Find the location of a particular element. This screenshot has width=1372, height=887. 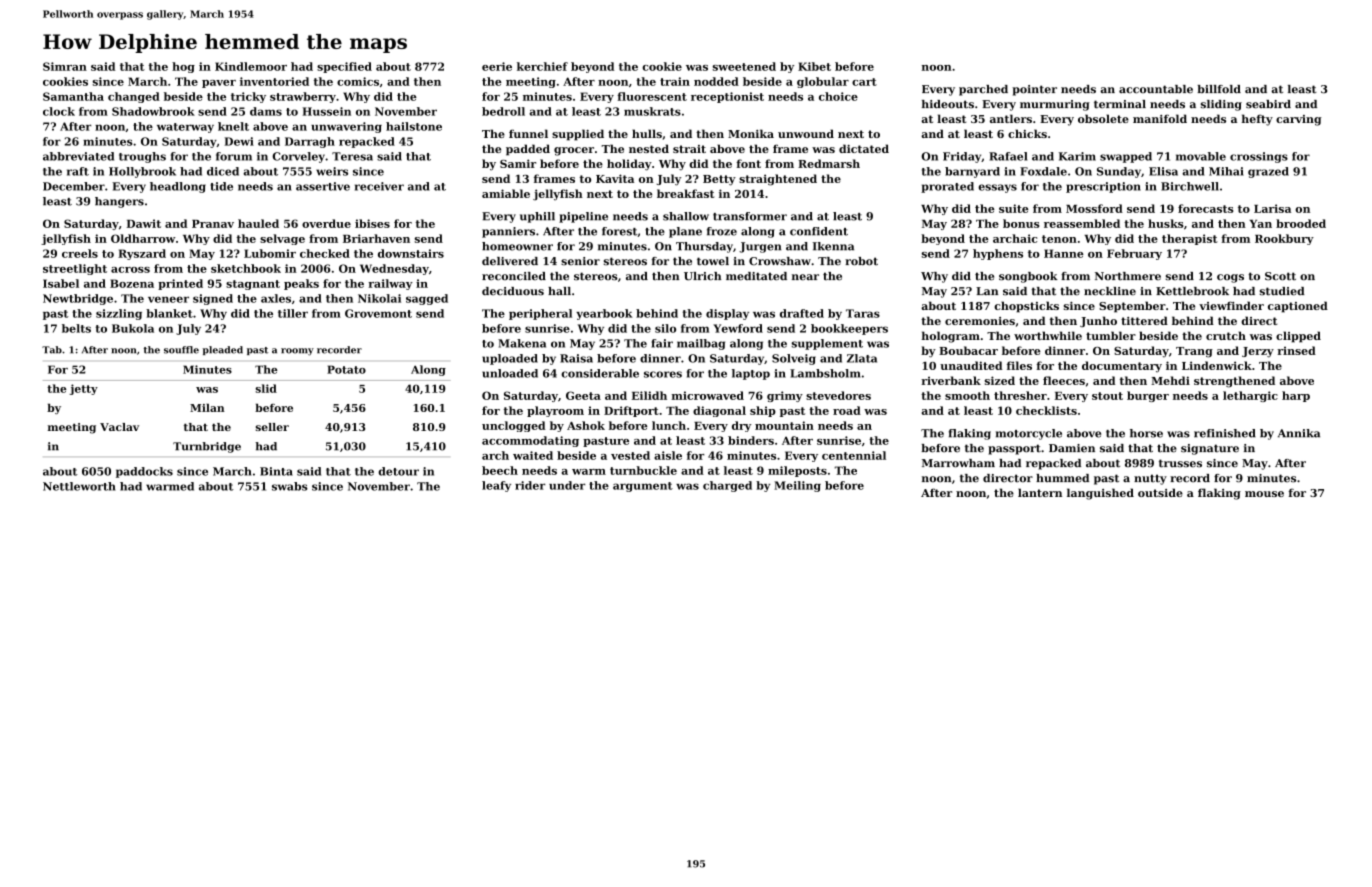

considerable is located at coordinates (600, 373).
